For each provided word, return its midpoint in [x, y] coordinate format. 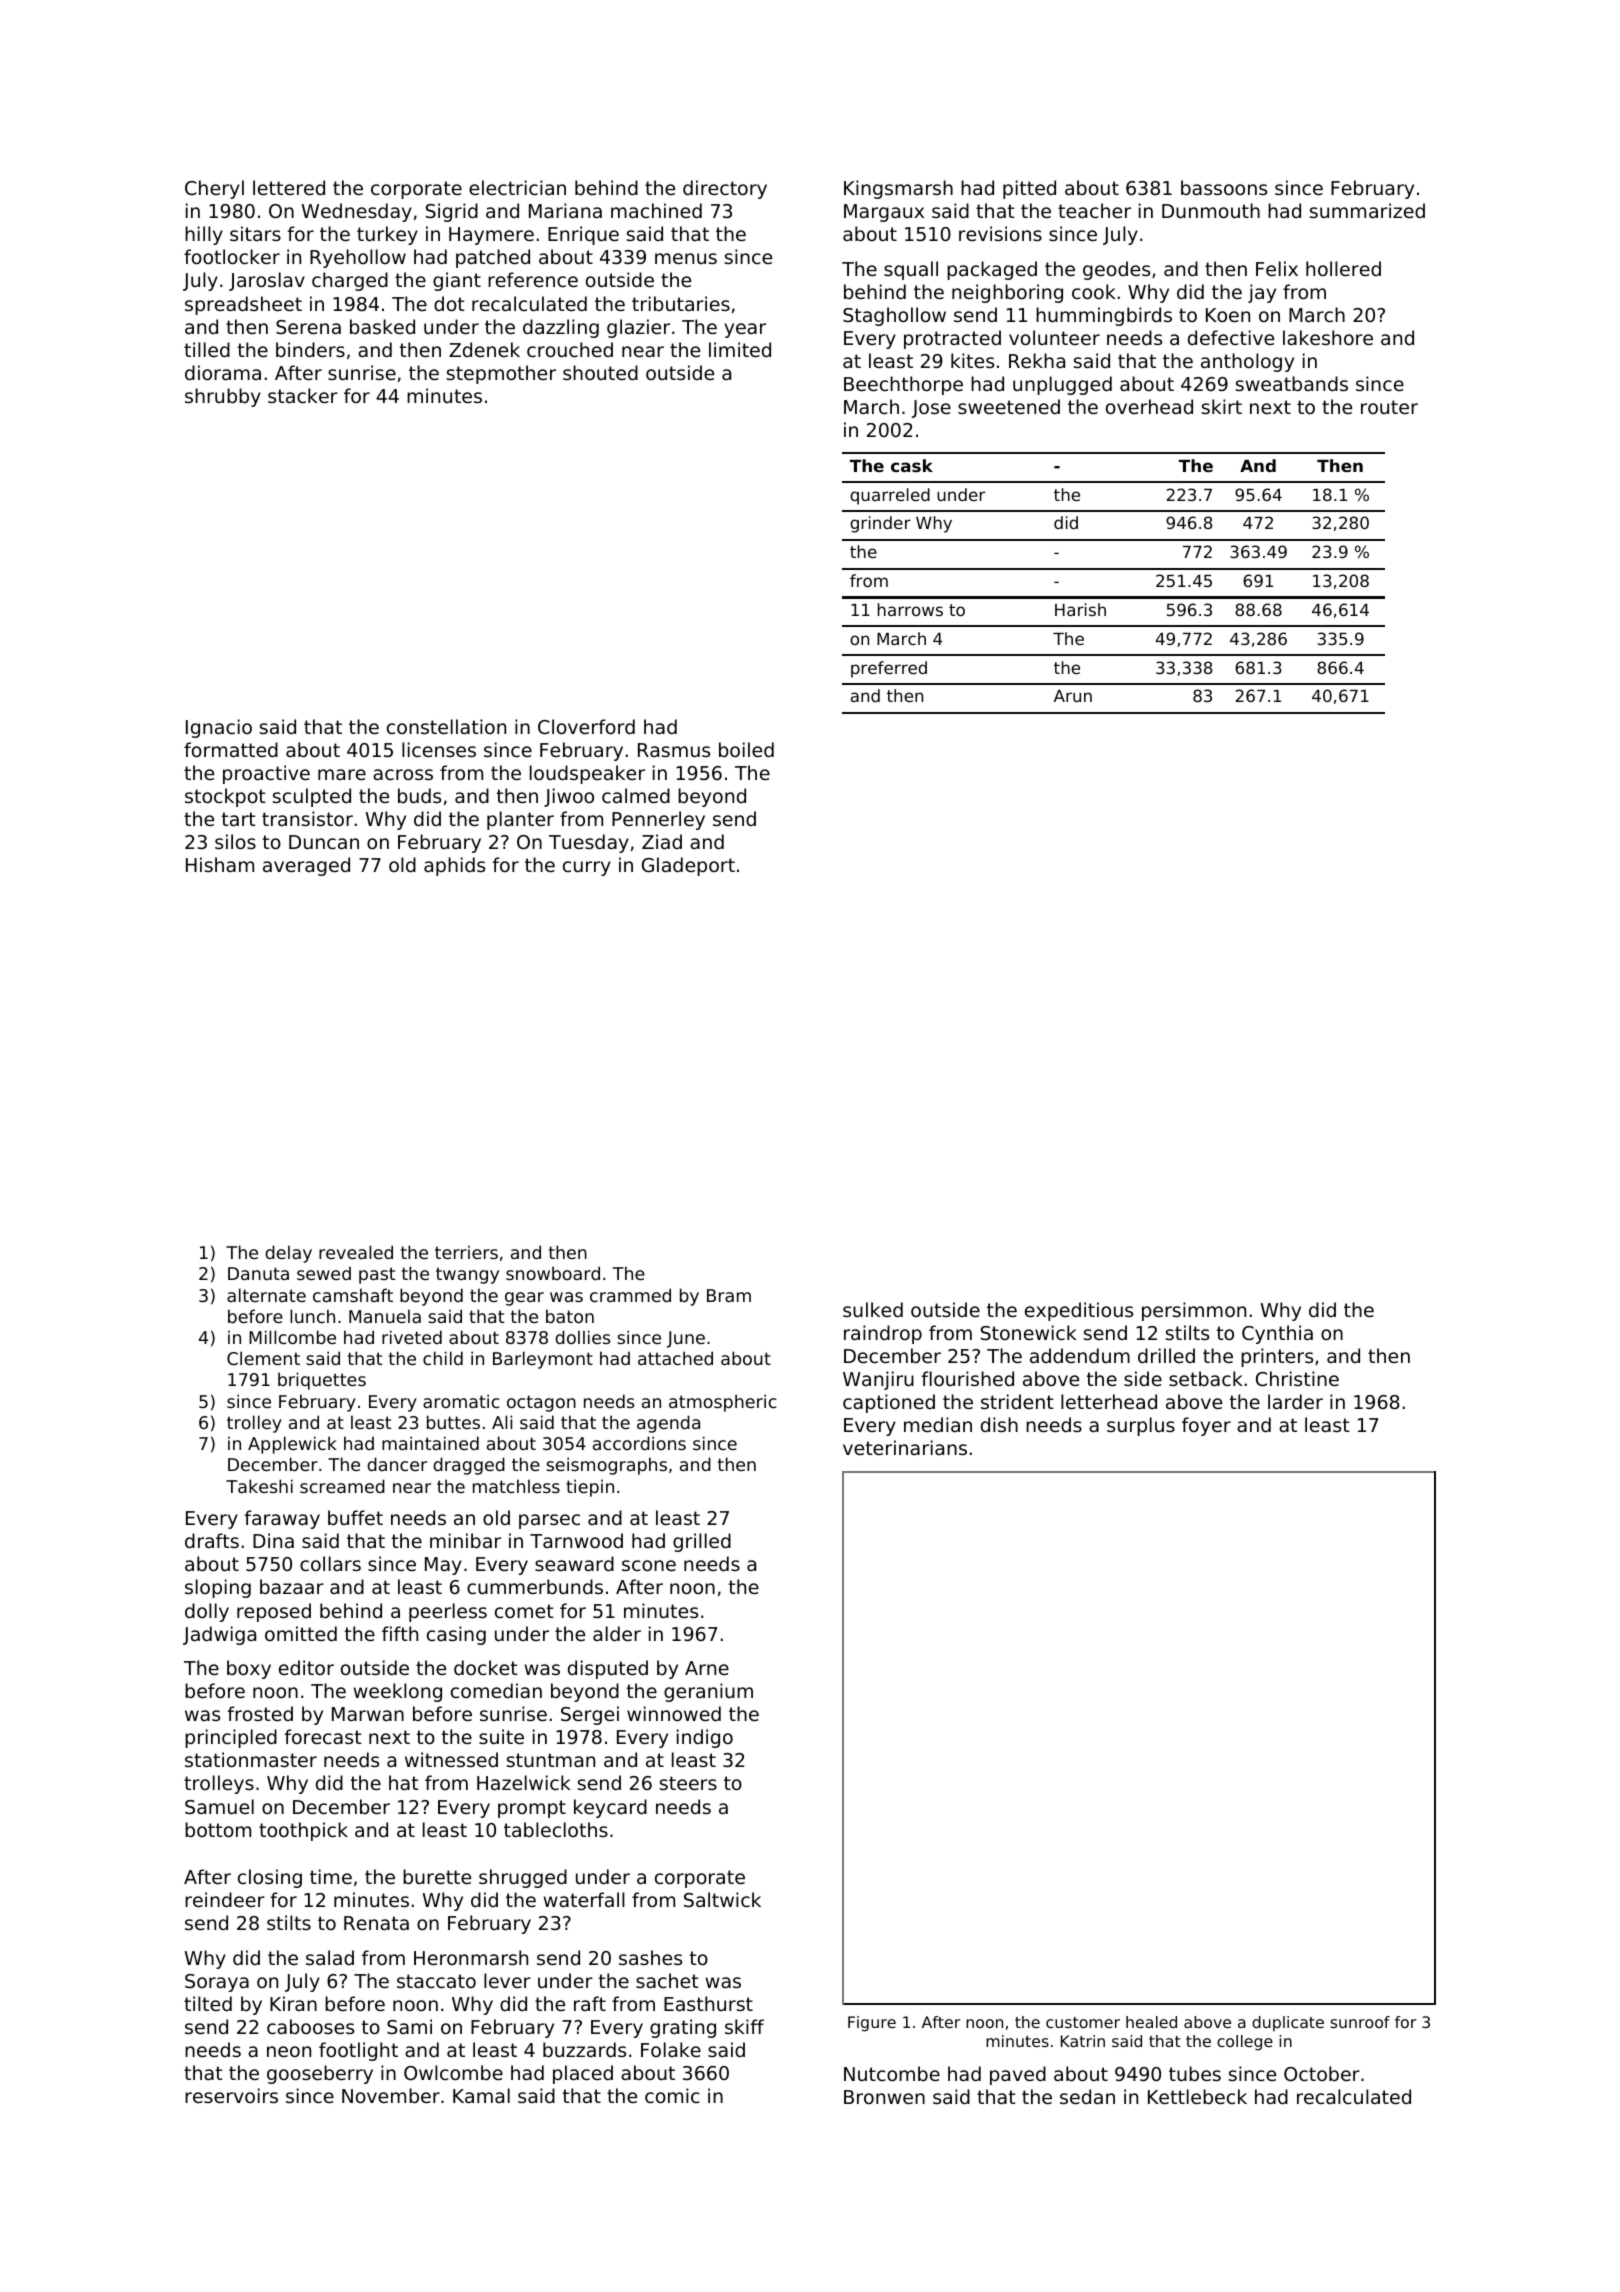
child [443, 1358]
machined [656, 210]
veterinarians [905, 1447]
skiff [744, 2026]
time [331, 1876]
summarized [1367, 210]
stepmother [501, 374]
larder [1295, 1401]
